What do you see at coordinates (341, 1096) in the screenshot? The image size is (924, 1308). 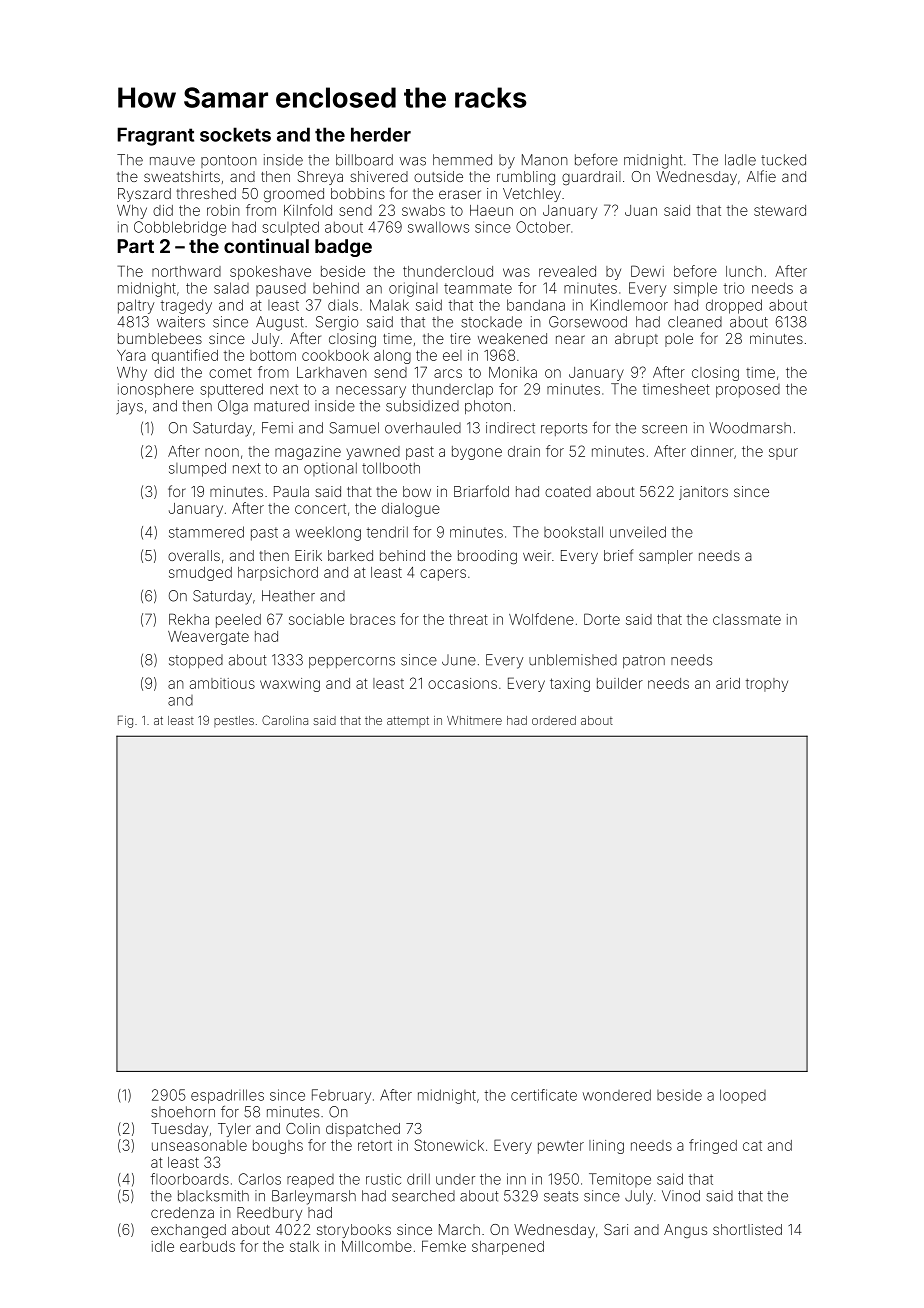 I see `February` at bounding box center [341, 1096].
